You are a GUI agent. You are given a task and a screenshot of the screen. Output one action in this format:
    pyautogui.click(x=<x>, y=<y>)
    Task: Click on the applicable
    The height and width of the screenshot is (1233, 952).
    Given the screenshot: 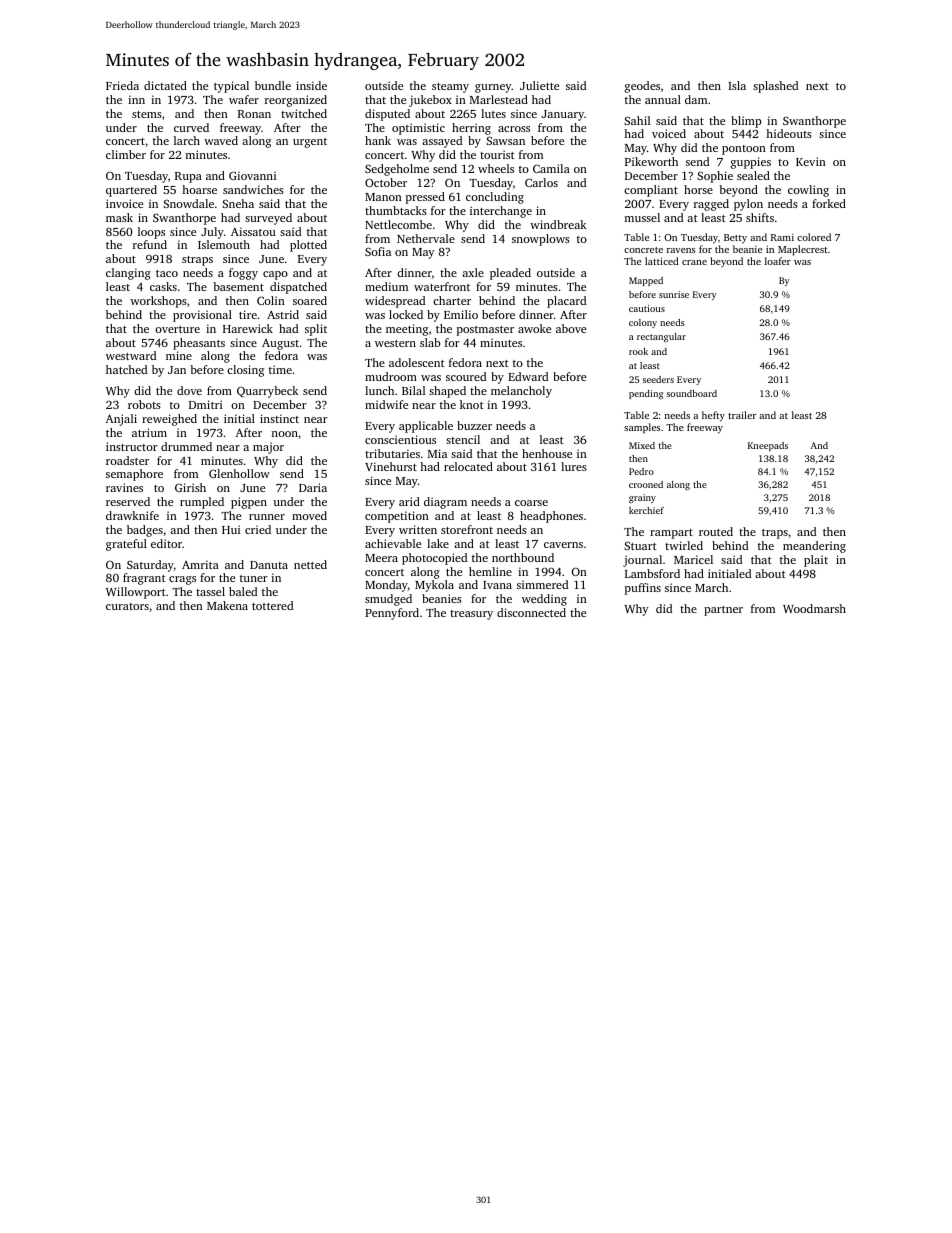 What is the action you would take?
    pyautogui.click(x=426, y=427)
